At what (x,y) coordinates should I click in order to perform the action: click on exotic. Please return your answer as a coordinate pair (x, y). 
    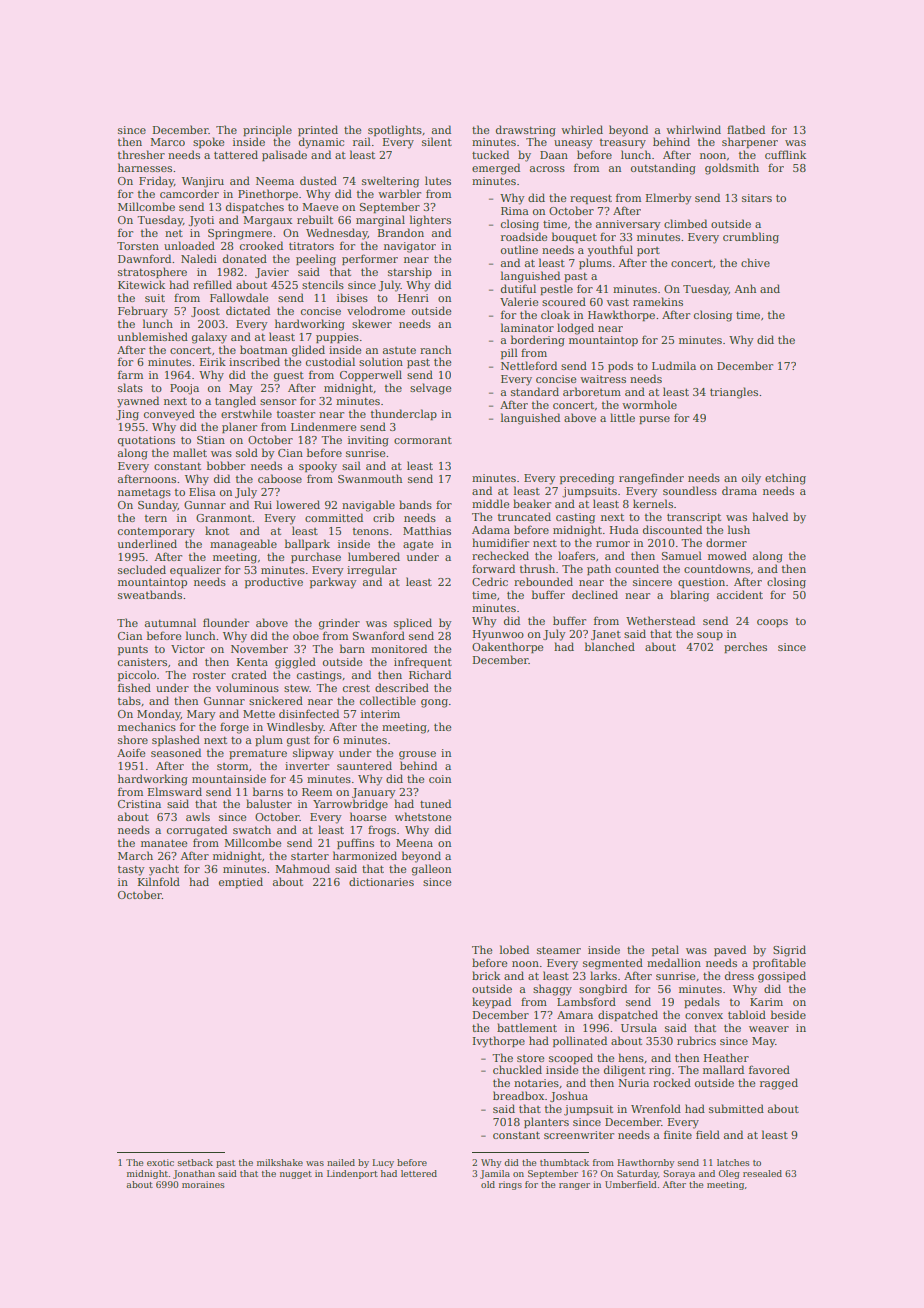
    Looking at the image, I should click on (160, 1162).
